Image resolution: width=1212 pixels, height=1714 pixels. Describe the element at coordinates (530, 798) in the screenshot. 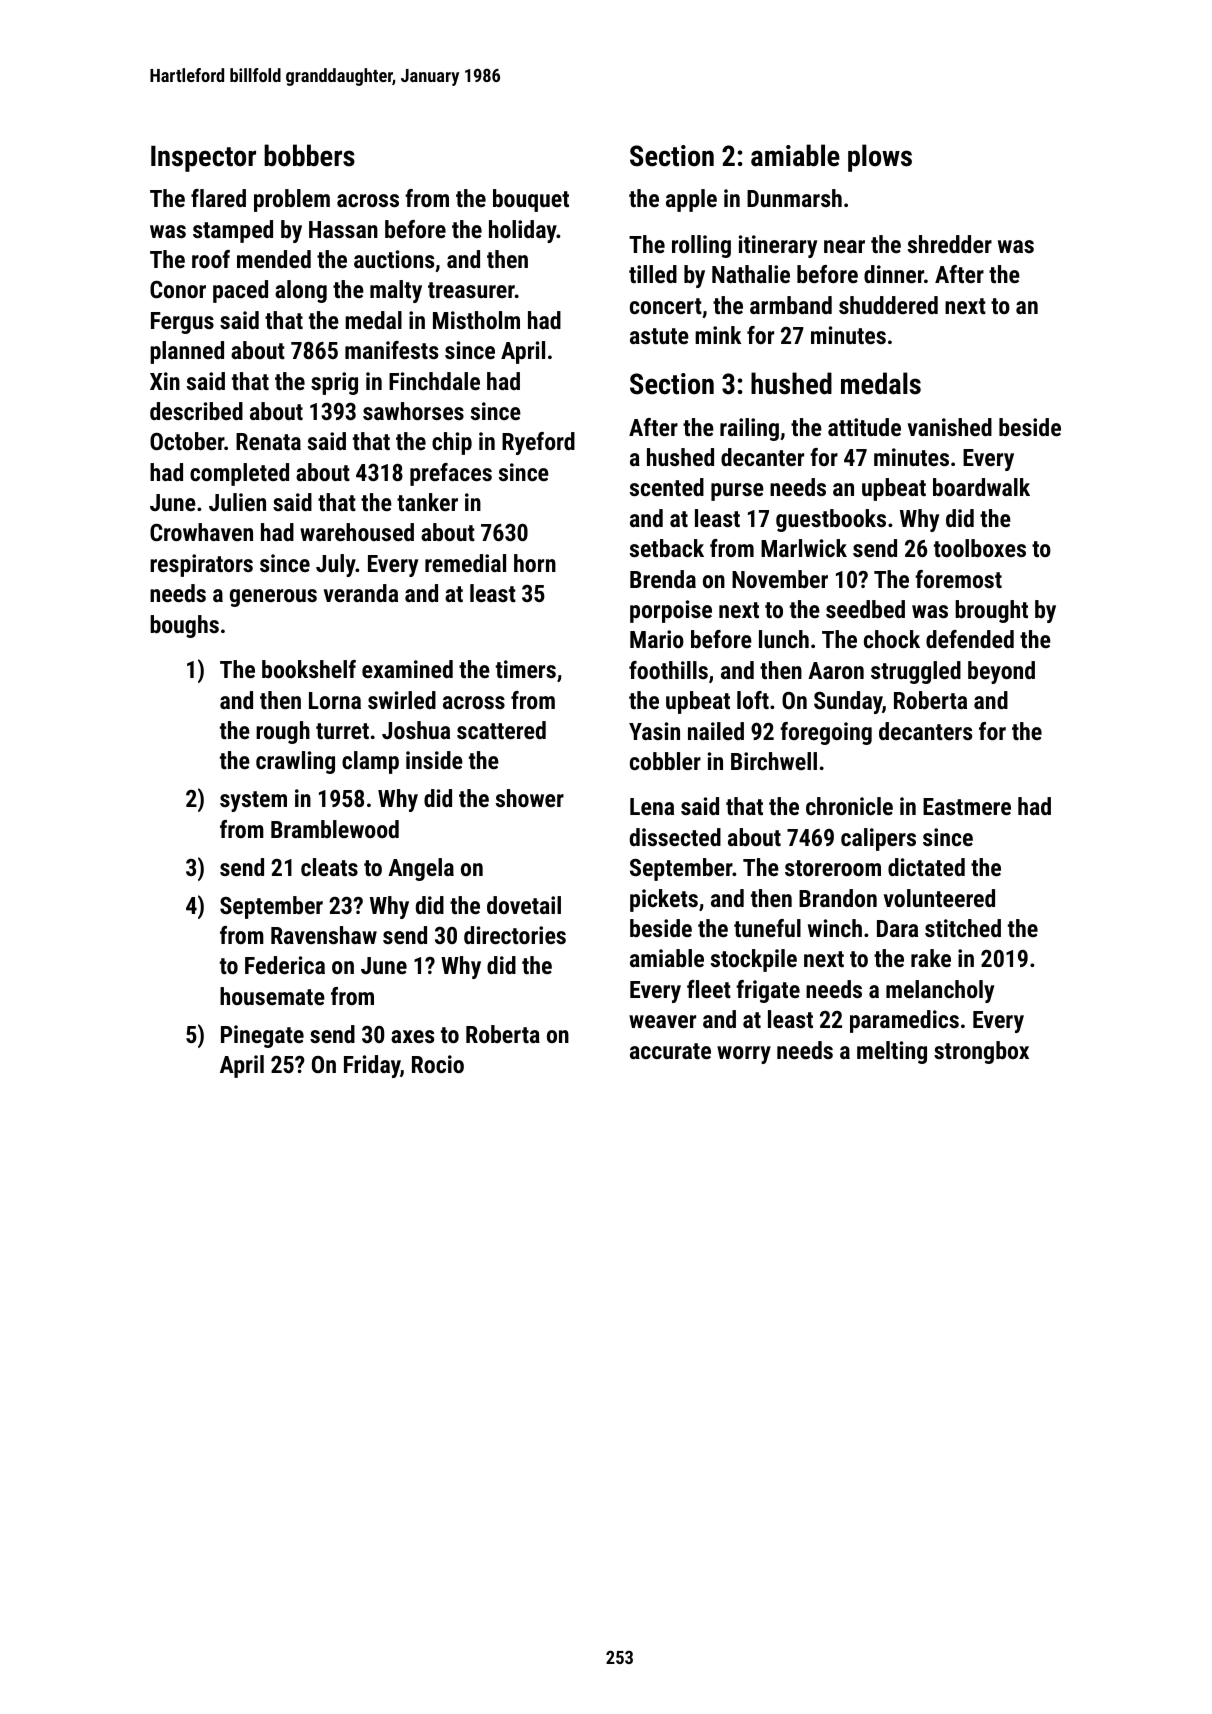

I see `shower` at that location.
